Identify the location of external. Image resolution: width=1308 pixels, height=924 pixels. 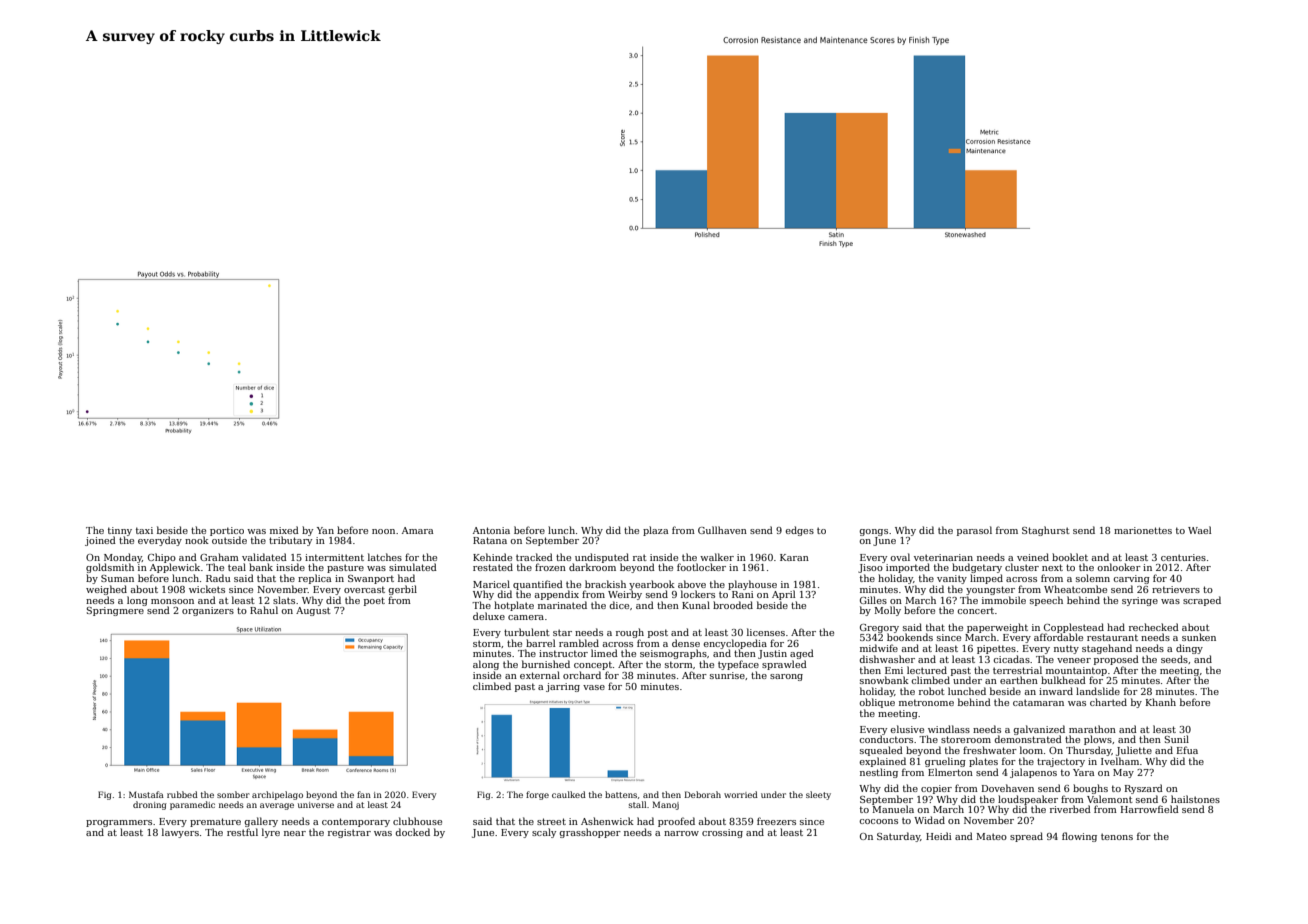
(540, 675).
